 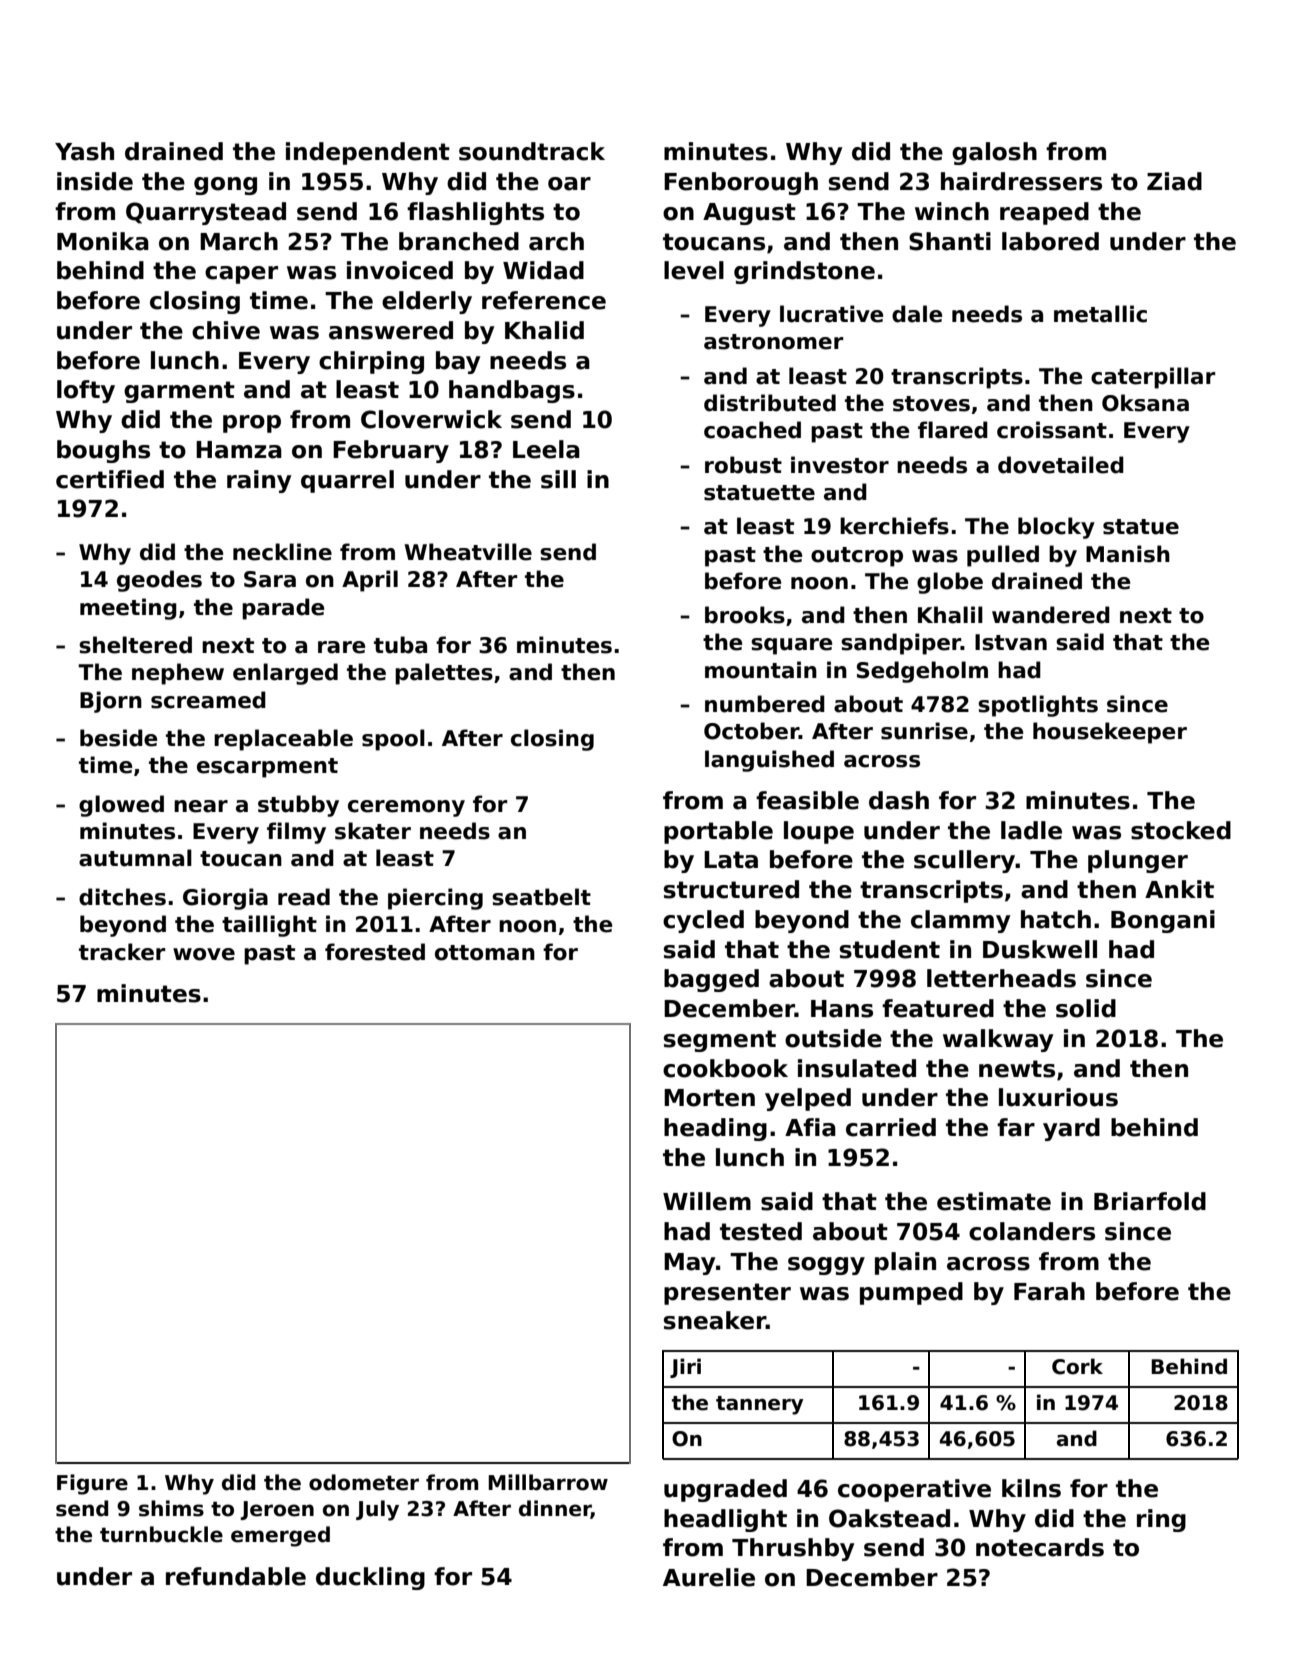 What do you see at coordinates (890, 949) in the image?
I see `student` at bounding box center [890, 949].
